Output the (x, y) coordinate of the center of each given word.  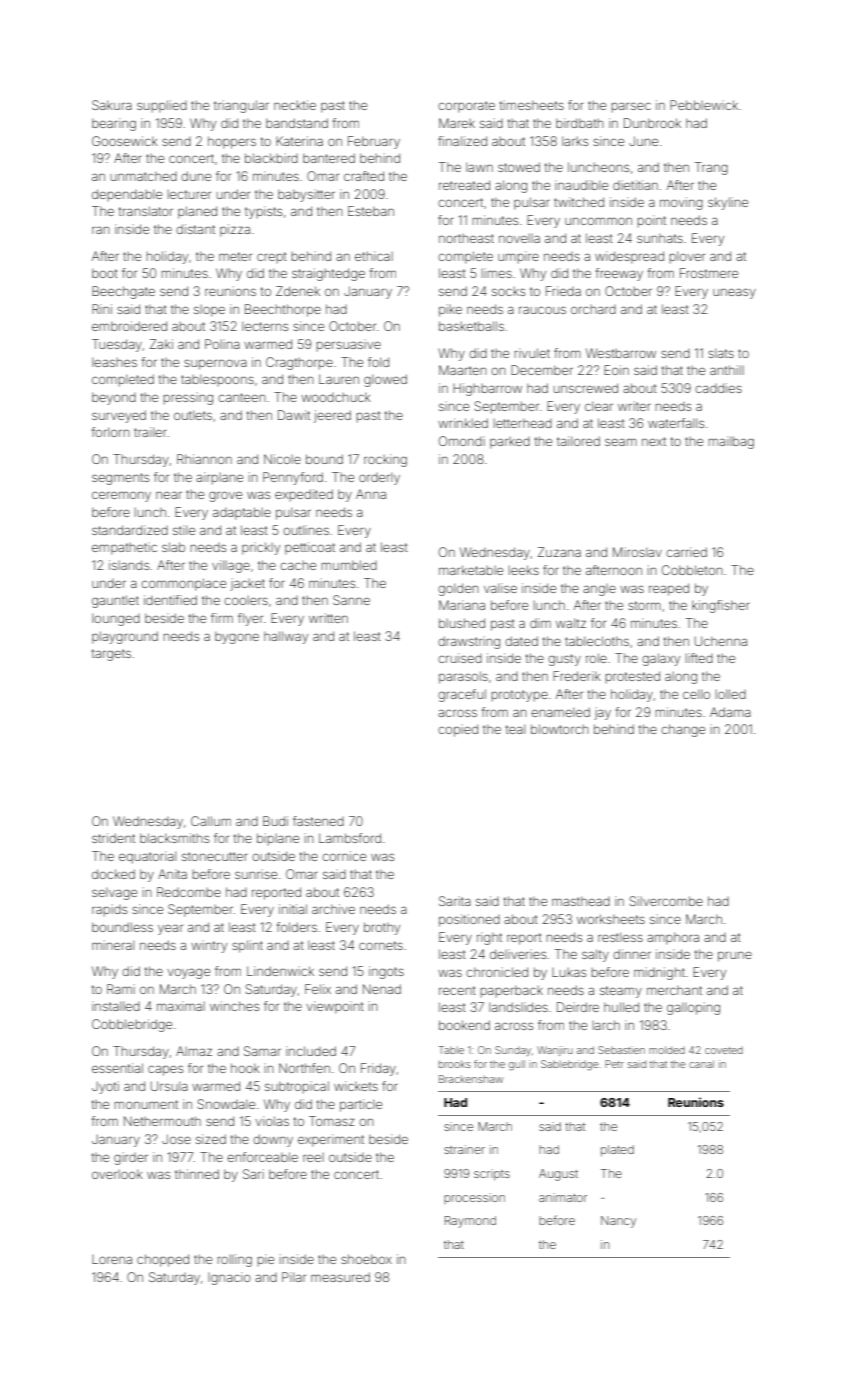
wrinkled (463, 423)
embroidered (129, 326)
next (654, 441)
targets (111, 655)
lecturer (189, 194)
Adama (730, 712)
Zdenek (298, 291)
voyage (188, 973)
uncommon (598, 221)
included (311, 1051)
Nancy (618, 1222)
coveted (724, 1050)
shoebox (366, 1259)
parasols (463, 677)
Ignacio (229, 1278)
